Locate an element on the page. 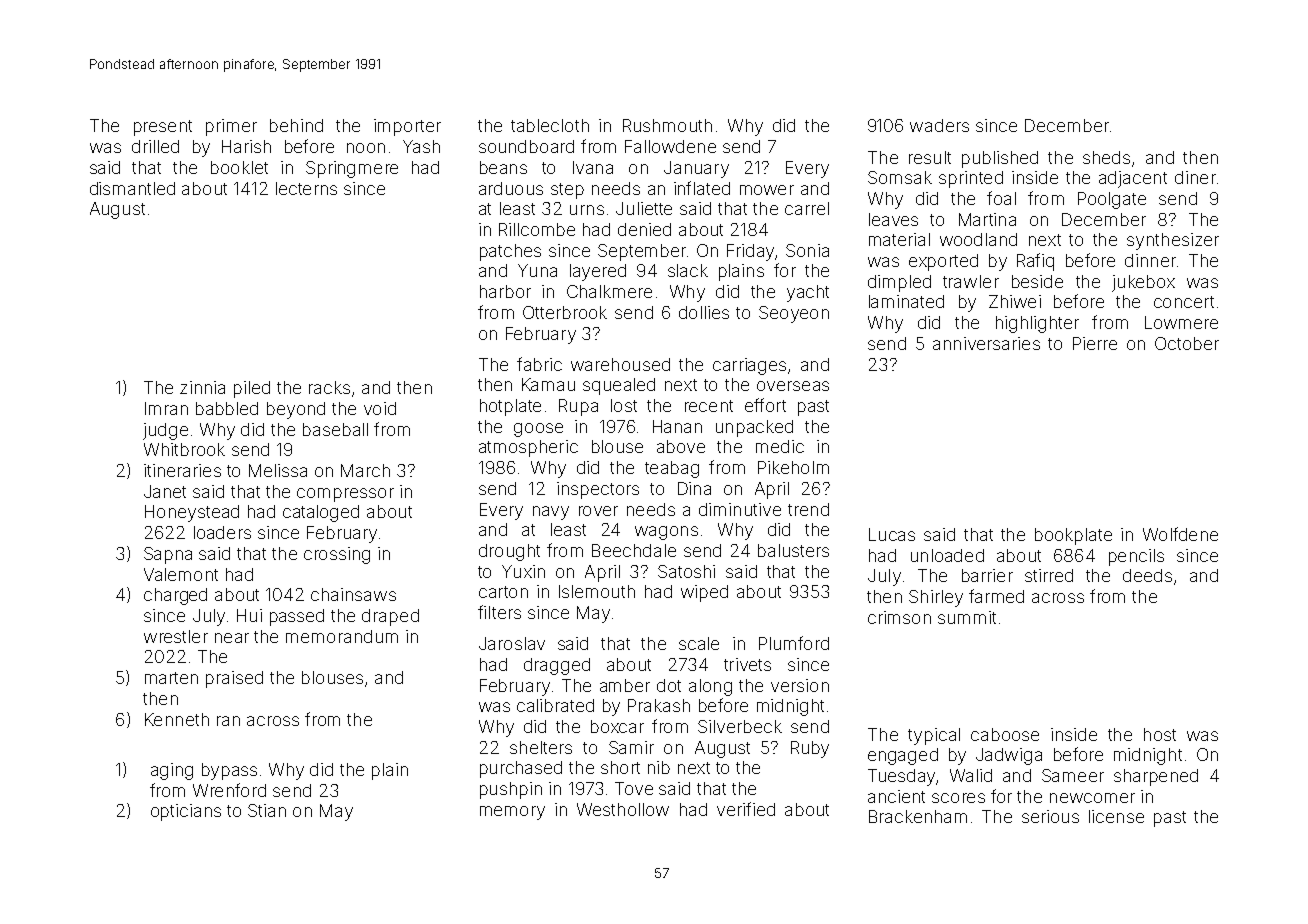 Image resolution: width=1308 pixels, height=924 pixels. squealed is located at coordinates (619, 386).
